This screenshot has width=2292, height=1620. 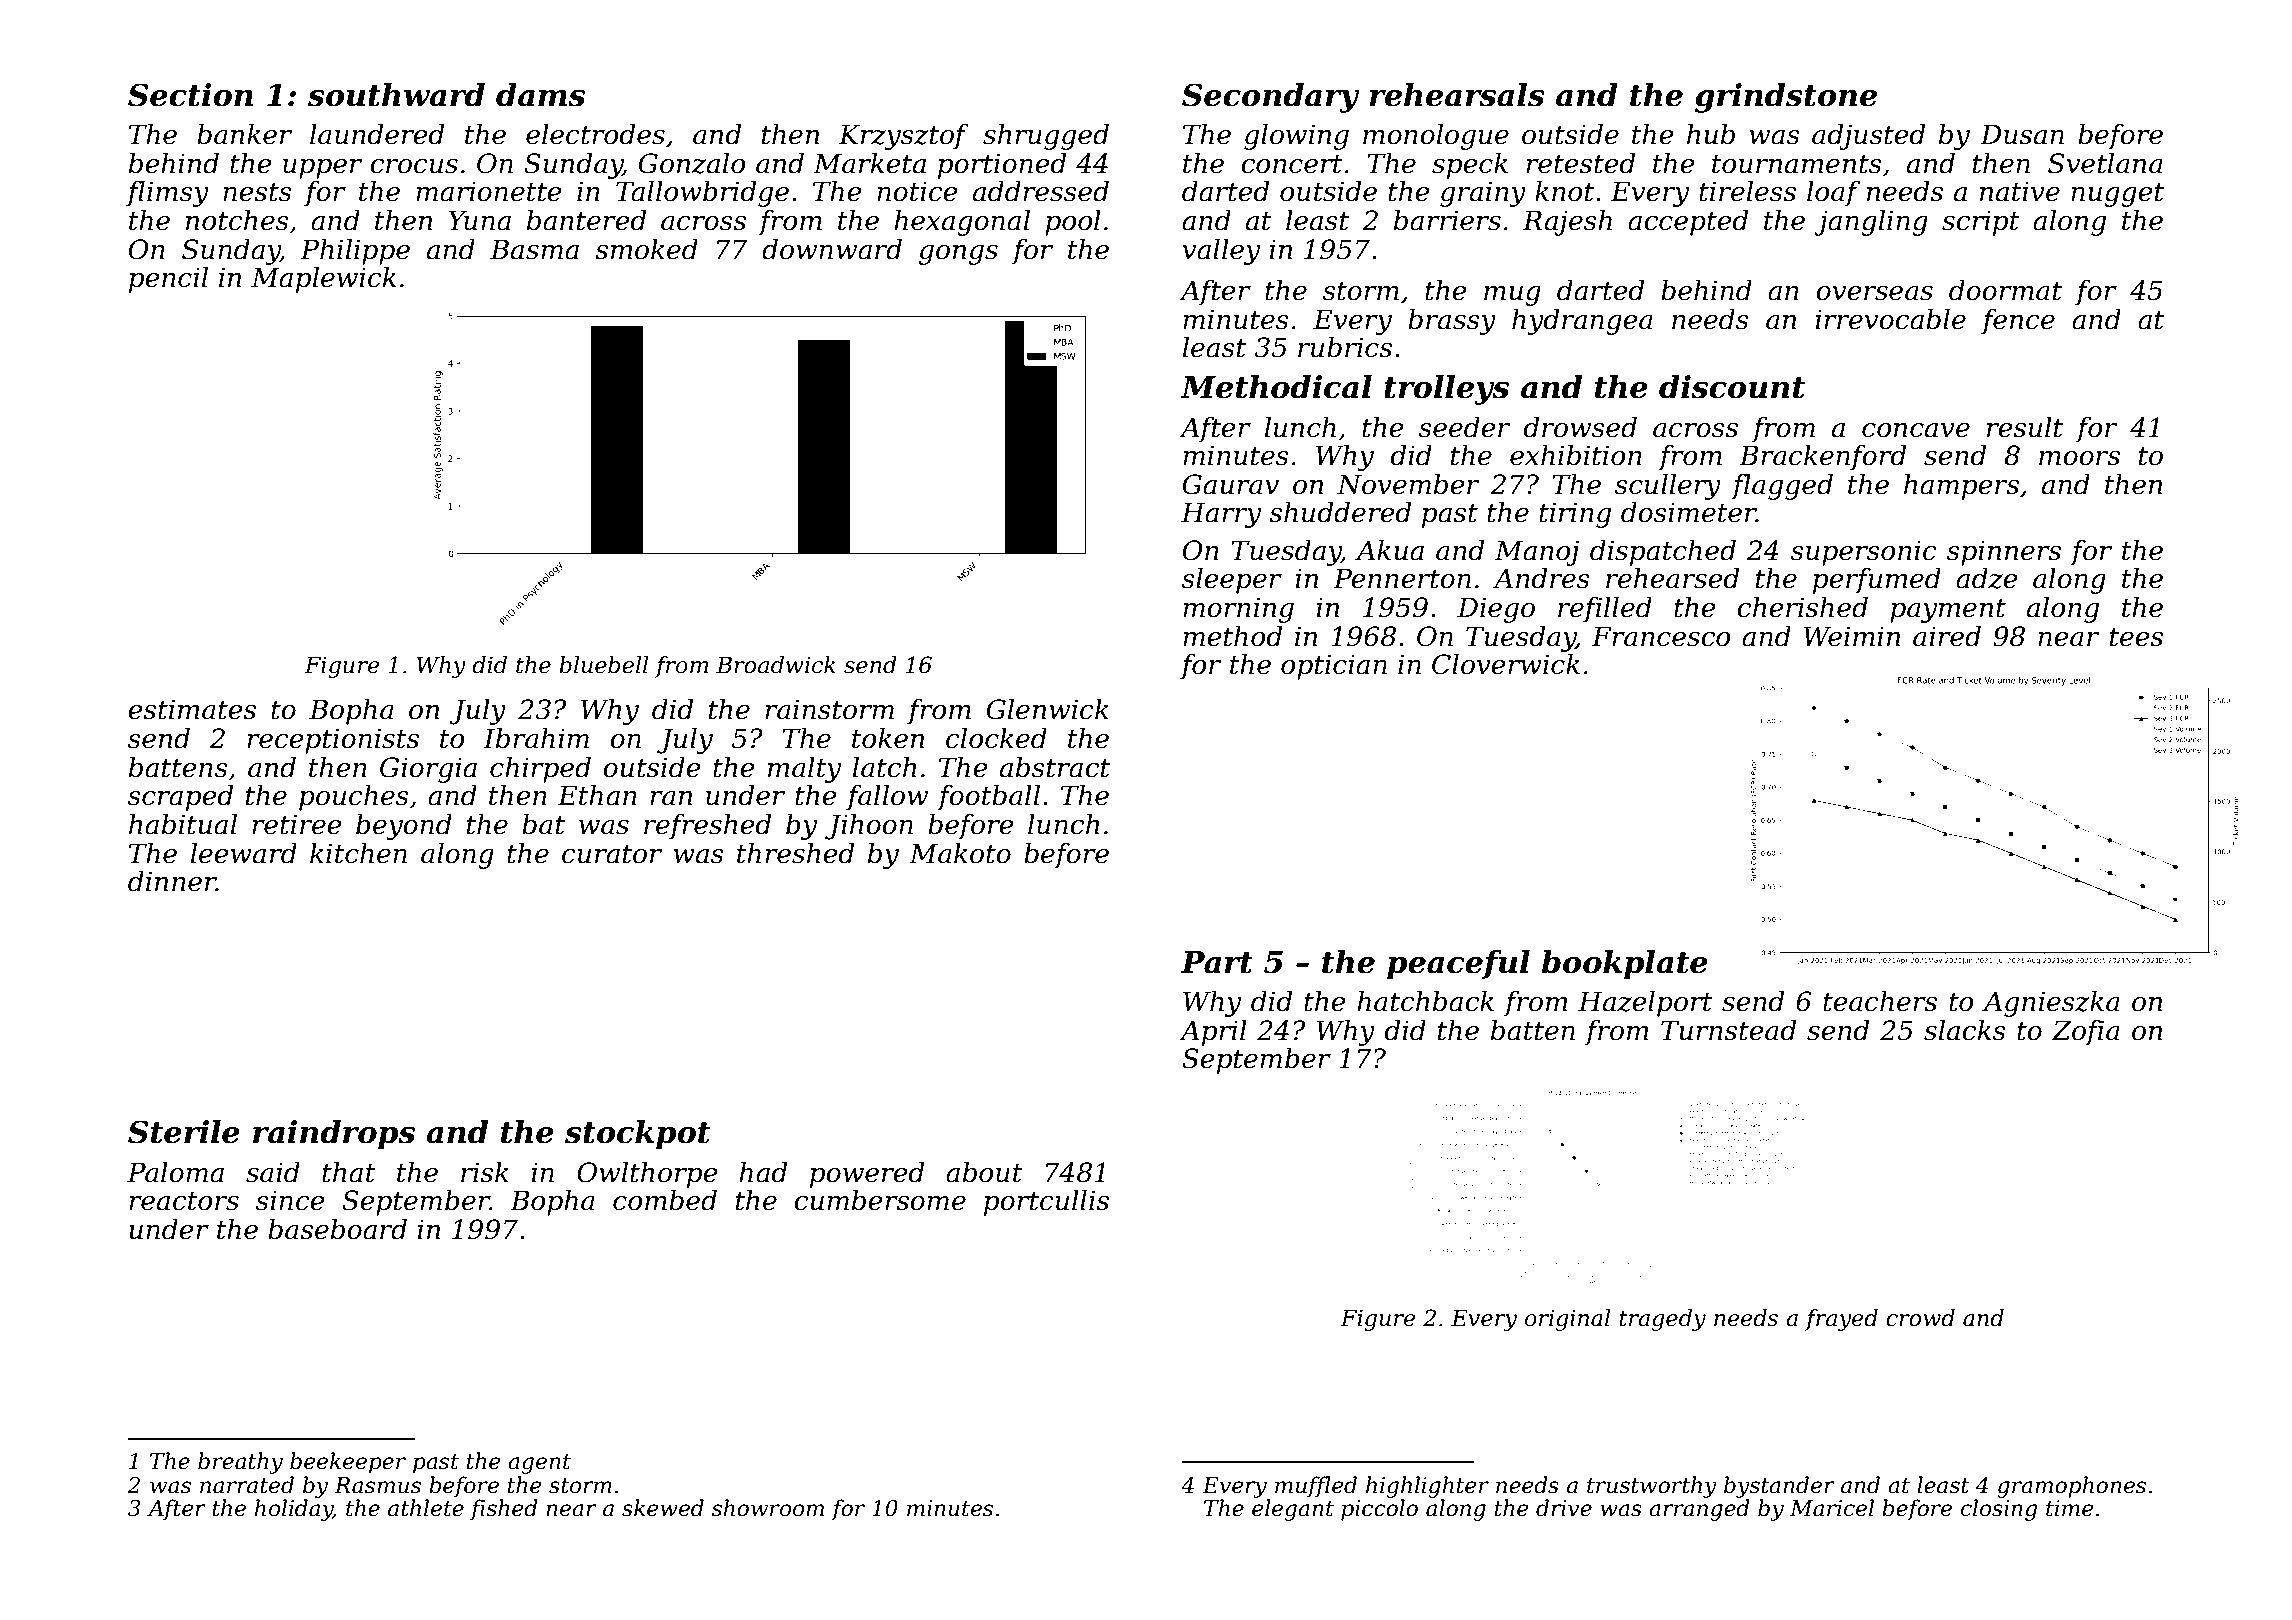 What do you see at coordinates (2136, 637) in the screenshot?
I see `tees` at bounding box center [2136, 637].
